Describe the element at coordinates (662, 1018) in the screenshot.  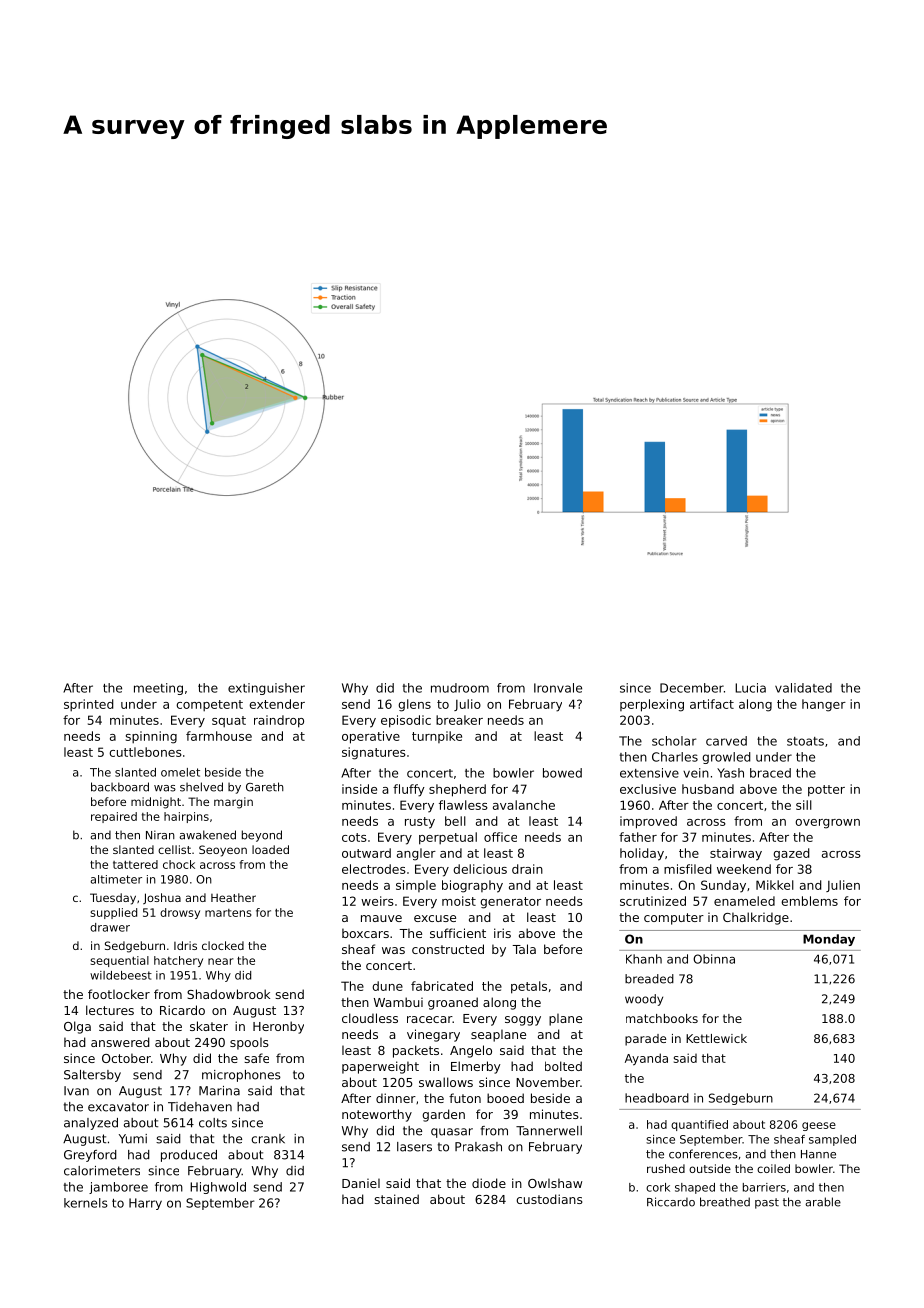
I see `matchbooks` at that location.
